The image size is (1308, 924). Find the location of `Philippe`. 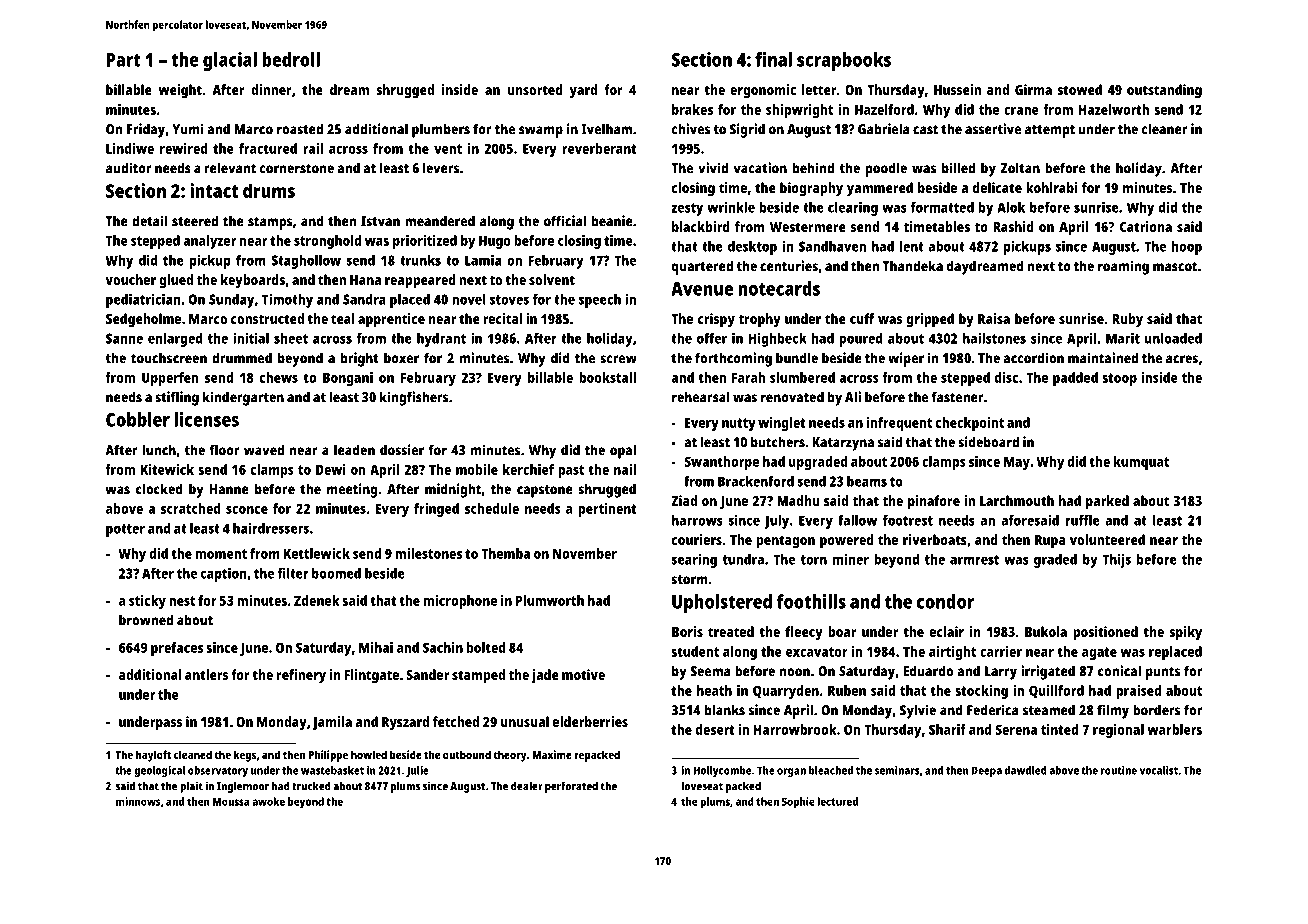

Philippe is located at coordinates (328, 756).
